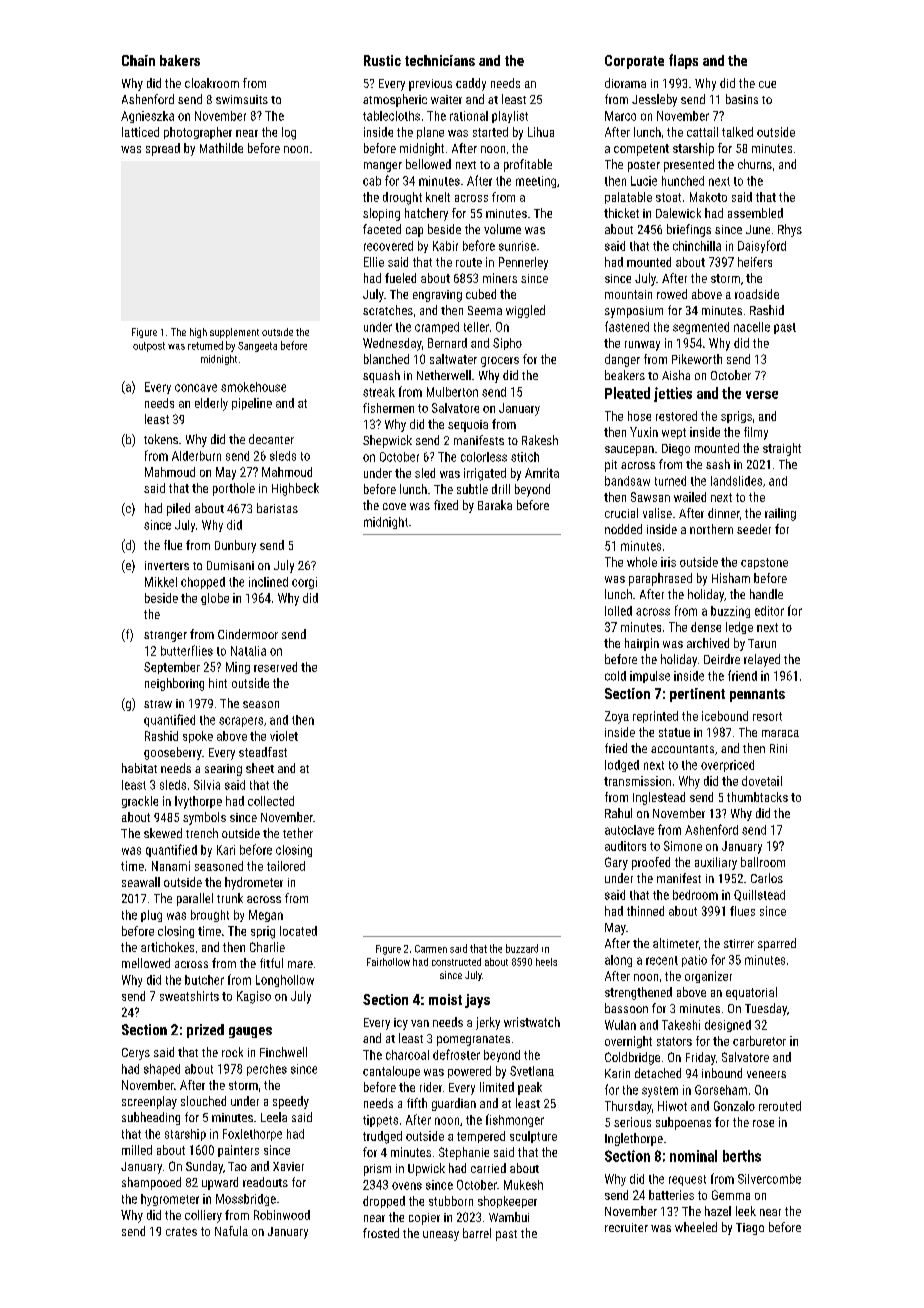 This document has height=1308, width=924. Describe the element at coordinates (674, 433) in the document. I see `wept` at that location.
